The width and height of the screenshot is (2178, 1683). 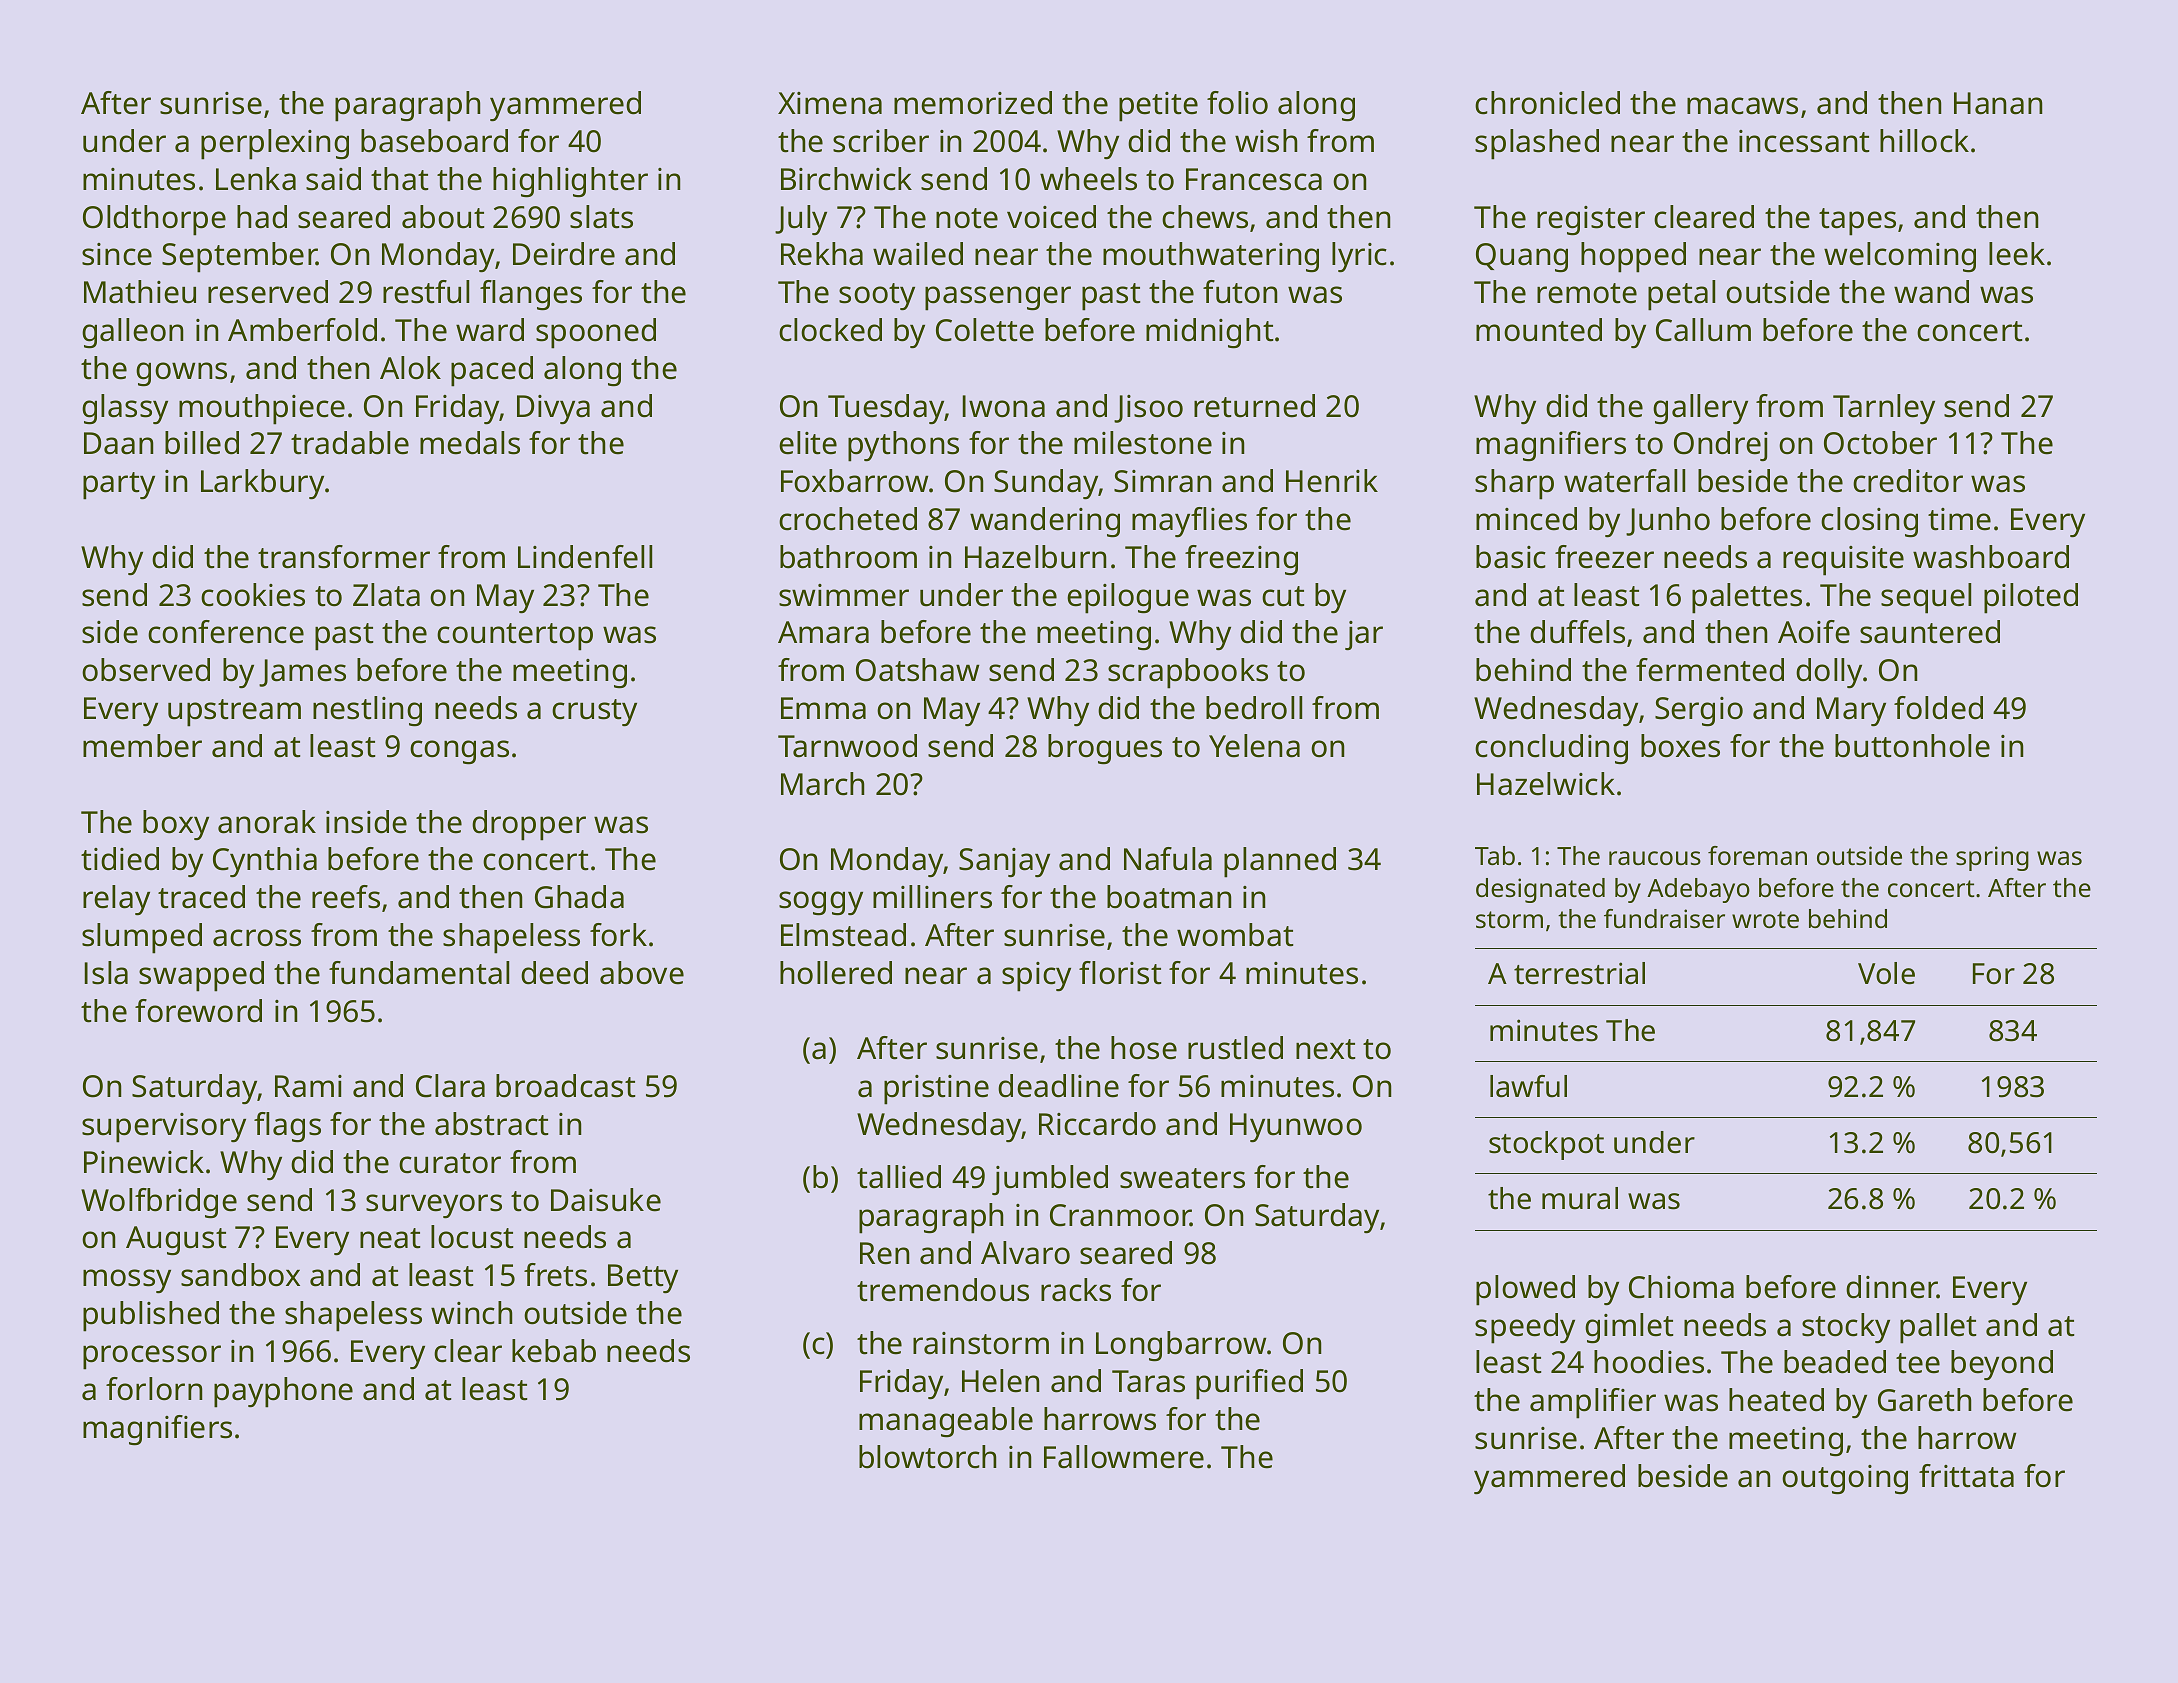 I want to click on Rekha, so click(x=822, y=254).
